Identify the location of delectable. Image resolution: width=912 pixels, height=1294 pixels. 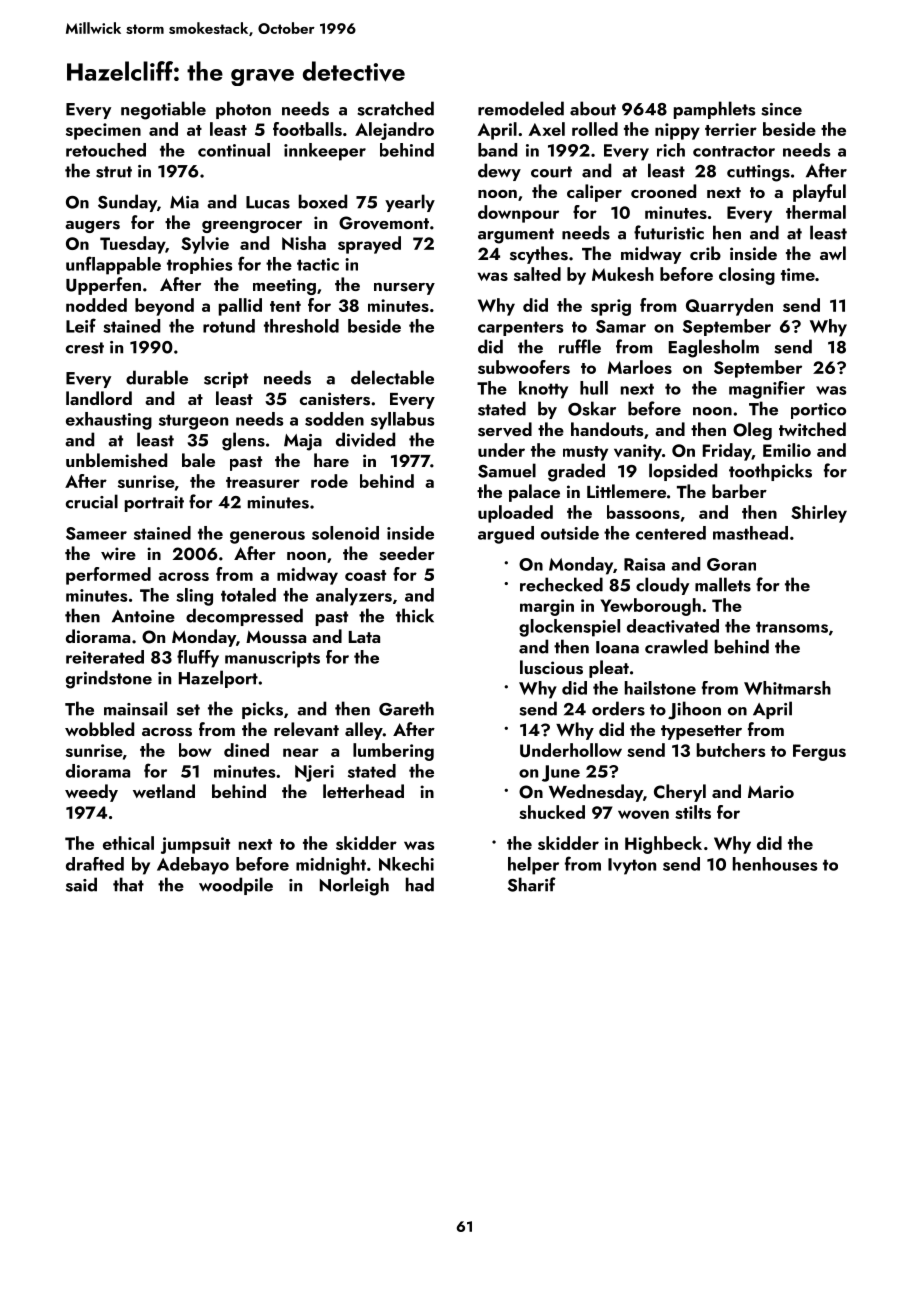
(392, 377).
